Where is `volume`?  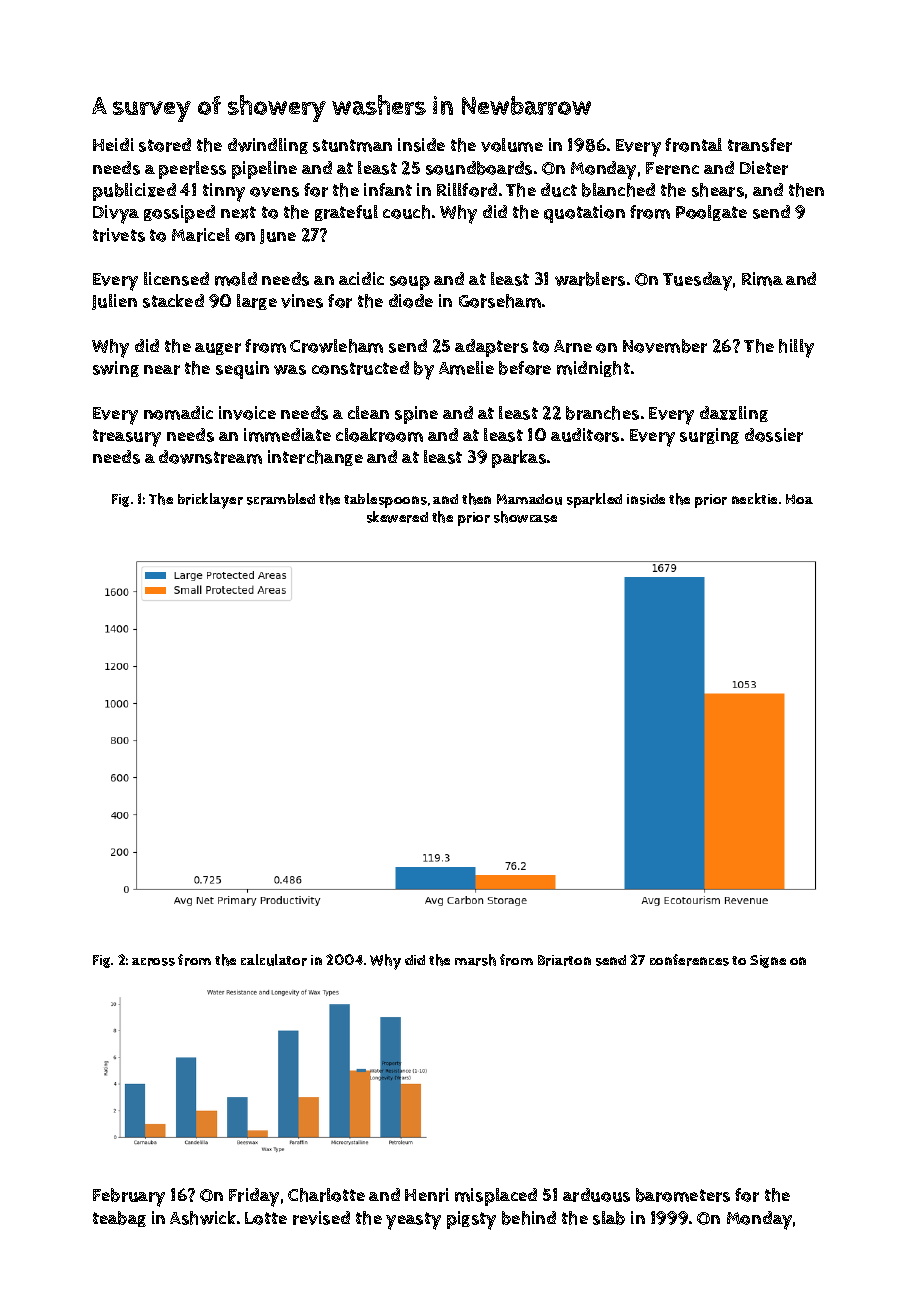
volume is located at coordinates (512, 145).
